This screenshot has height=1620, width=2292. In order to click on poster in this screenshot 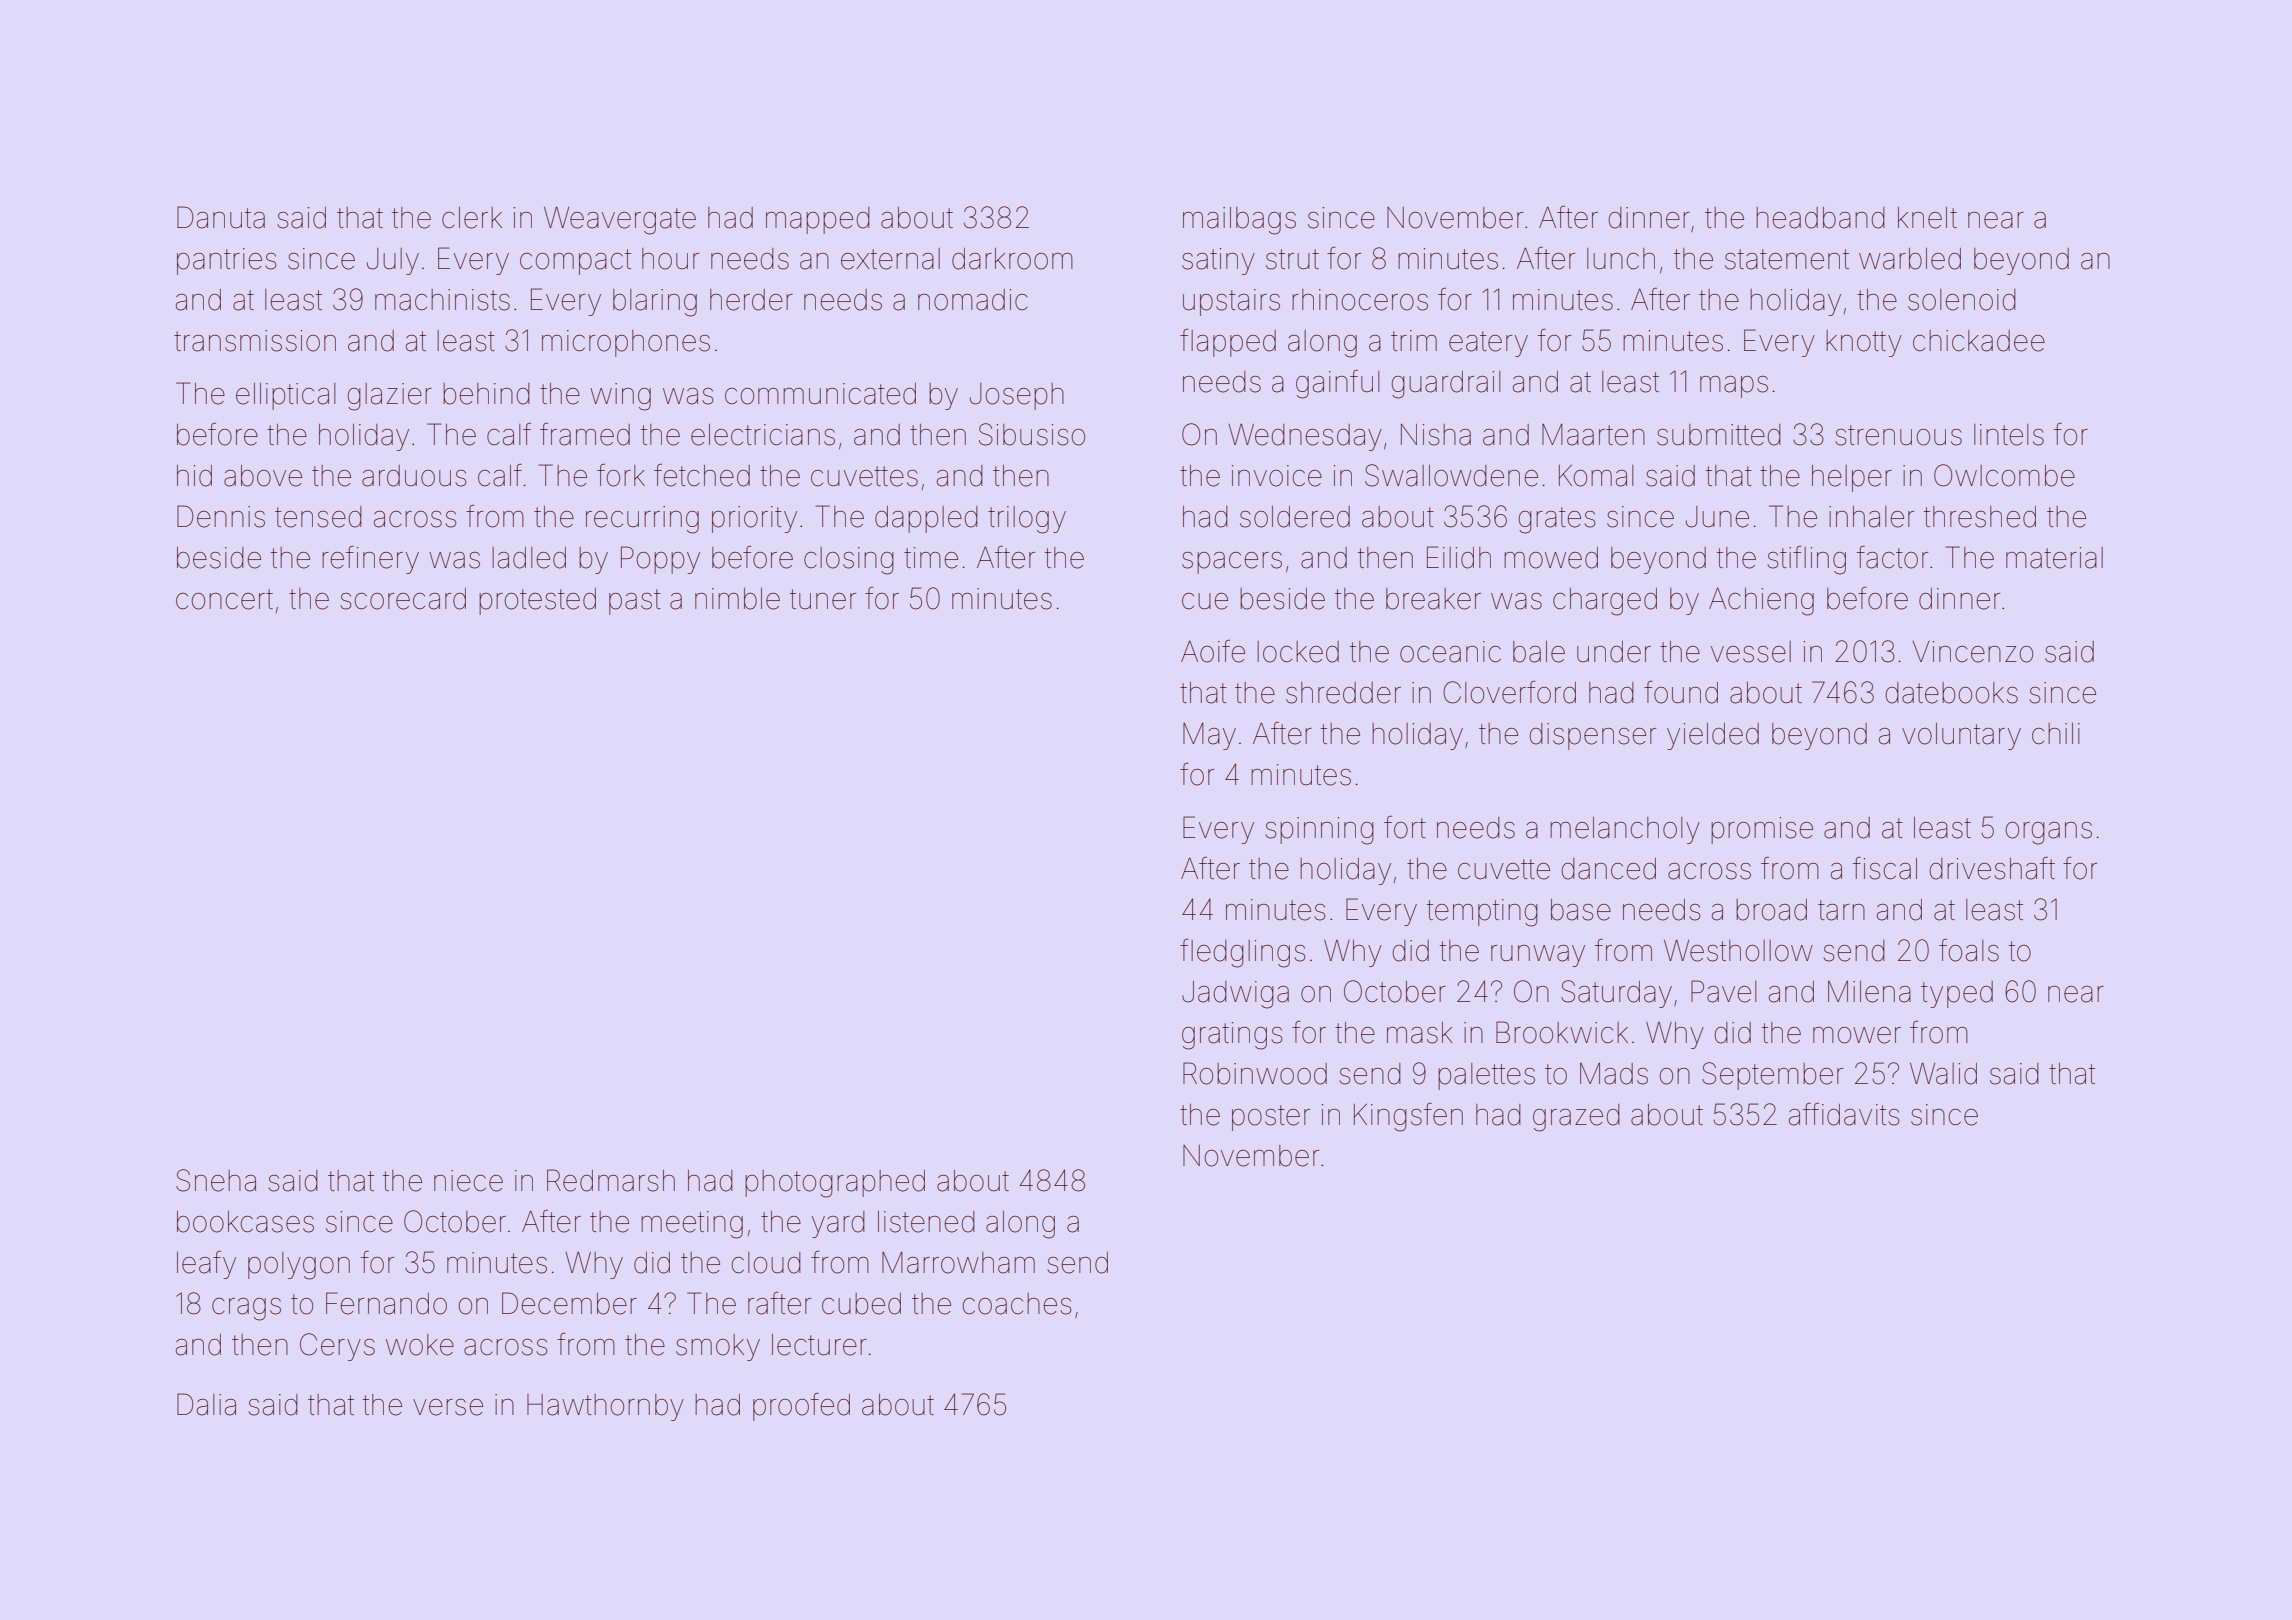, I will do `click(1271, 1118)`.
